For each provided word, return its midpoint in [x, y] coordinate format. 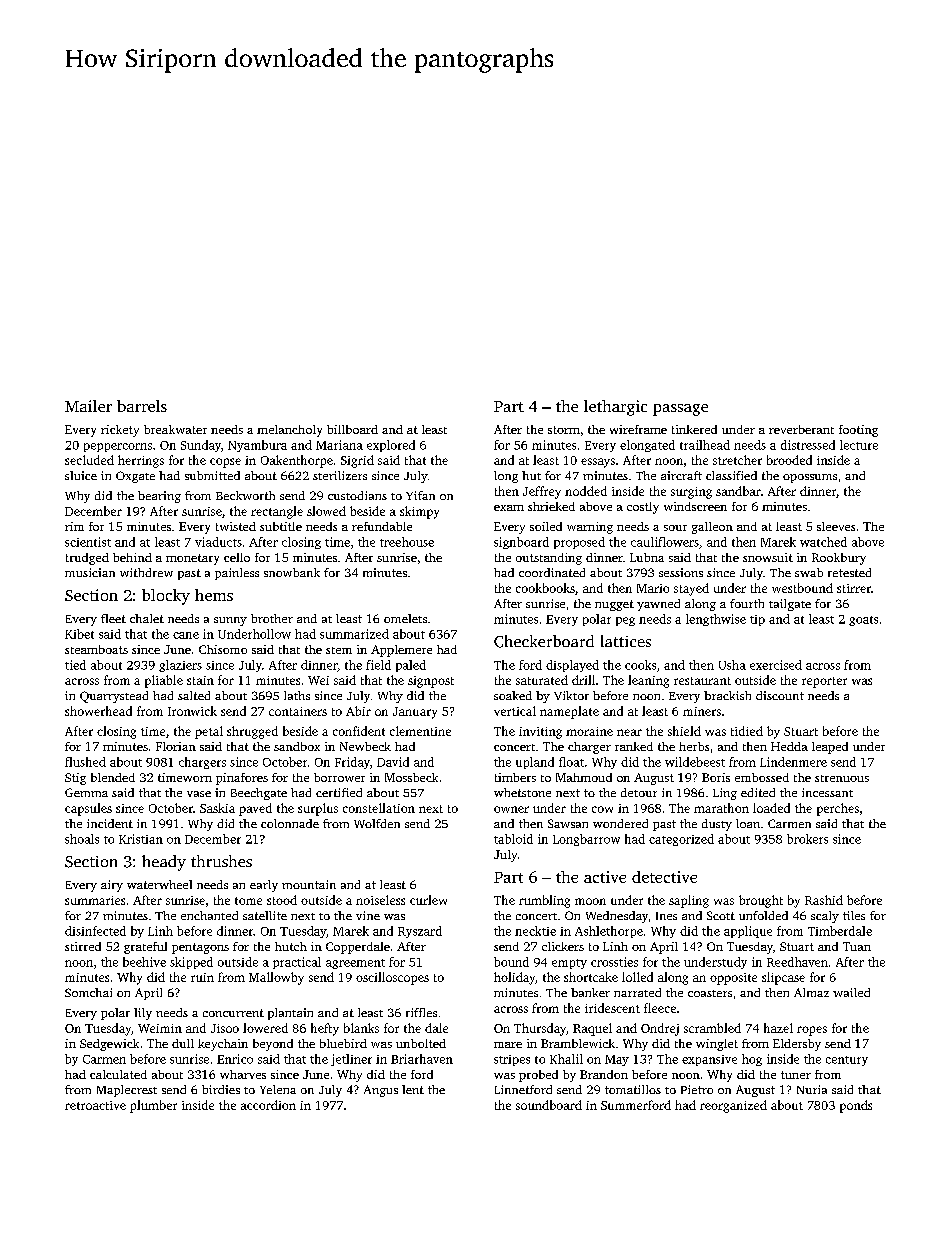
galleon [712, 528]
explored [391, 446]
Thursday [540, 1029]
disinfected [95, 931]
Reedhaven [797, 962]
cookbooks [545, 588]
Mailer [88, 406]
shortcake [591, 977]
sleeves [836, 526]
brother [272, 618]
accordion [268, 1105]
